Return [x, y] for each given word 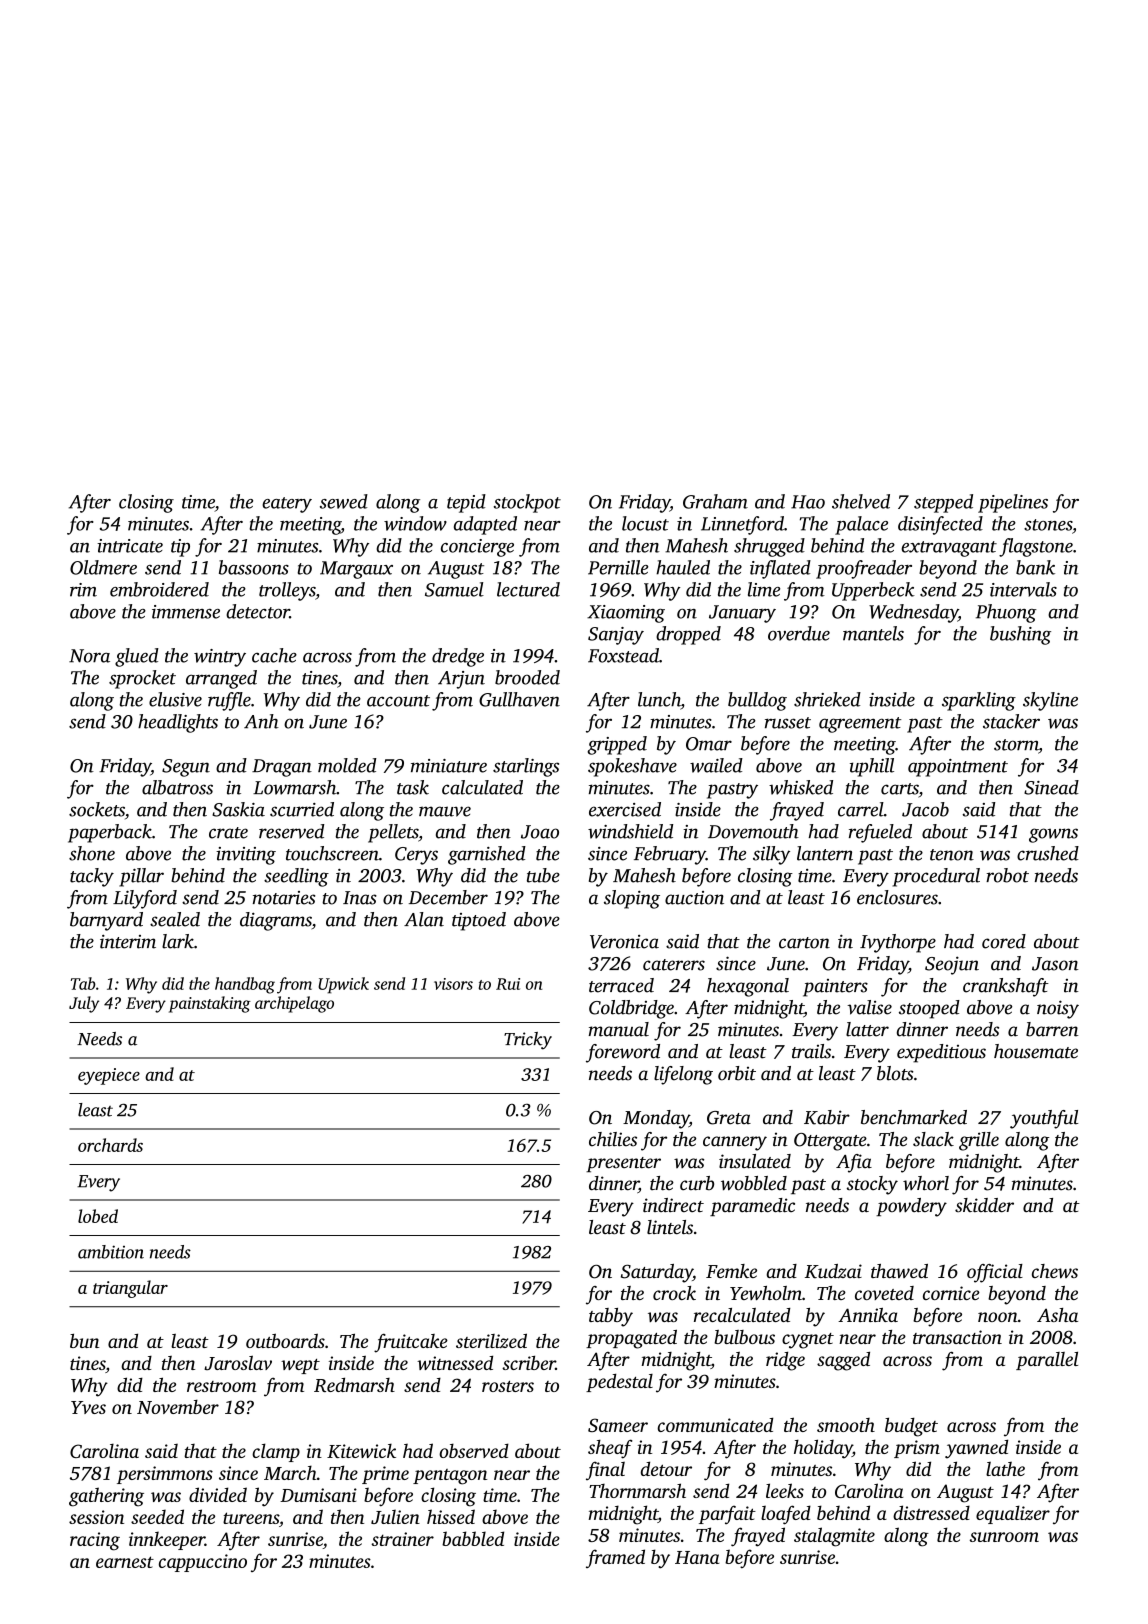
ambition [111, 1252]
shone [92, 853]
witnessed [455, 1362]
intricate [130, 546]
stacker [1011, 721]
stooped [929, 1009]
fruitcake [411, 1343]
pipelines [1013, 503]
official [995, 1273]
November [178, 1407]
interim [128, 941]
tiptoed [479, 921]
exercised [625, 809]
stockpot [527, 503]
